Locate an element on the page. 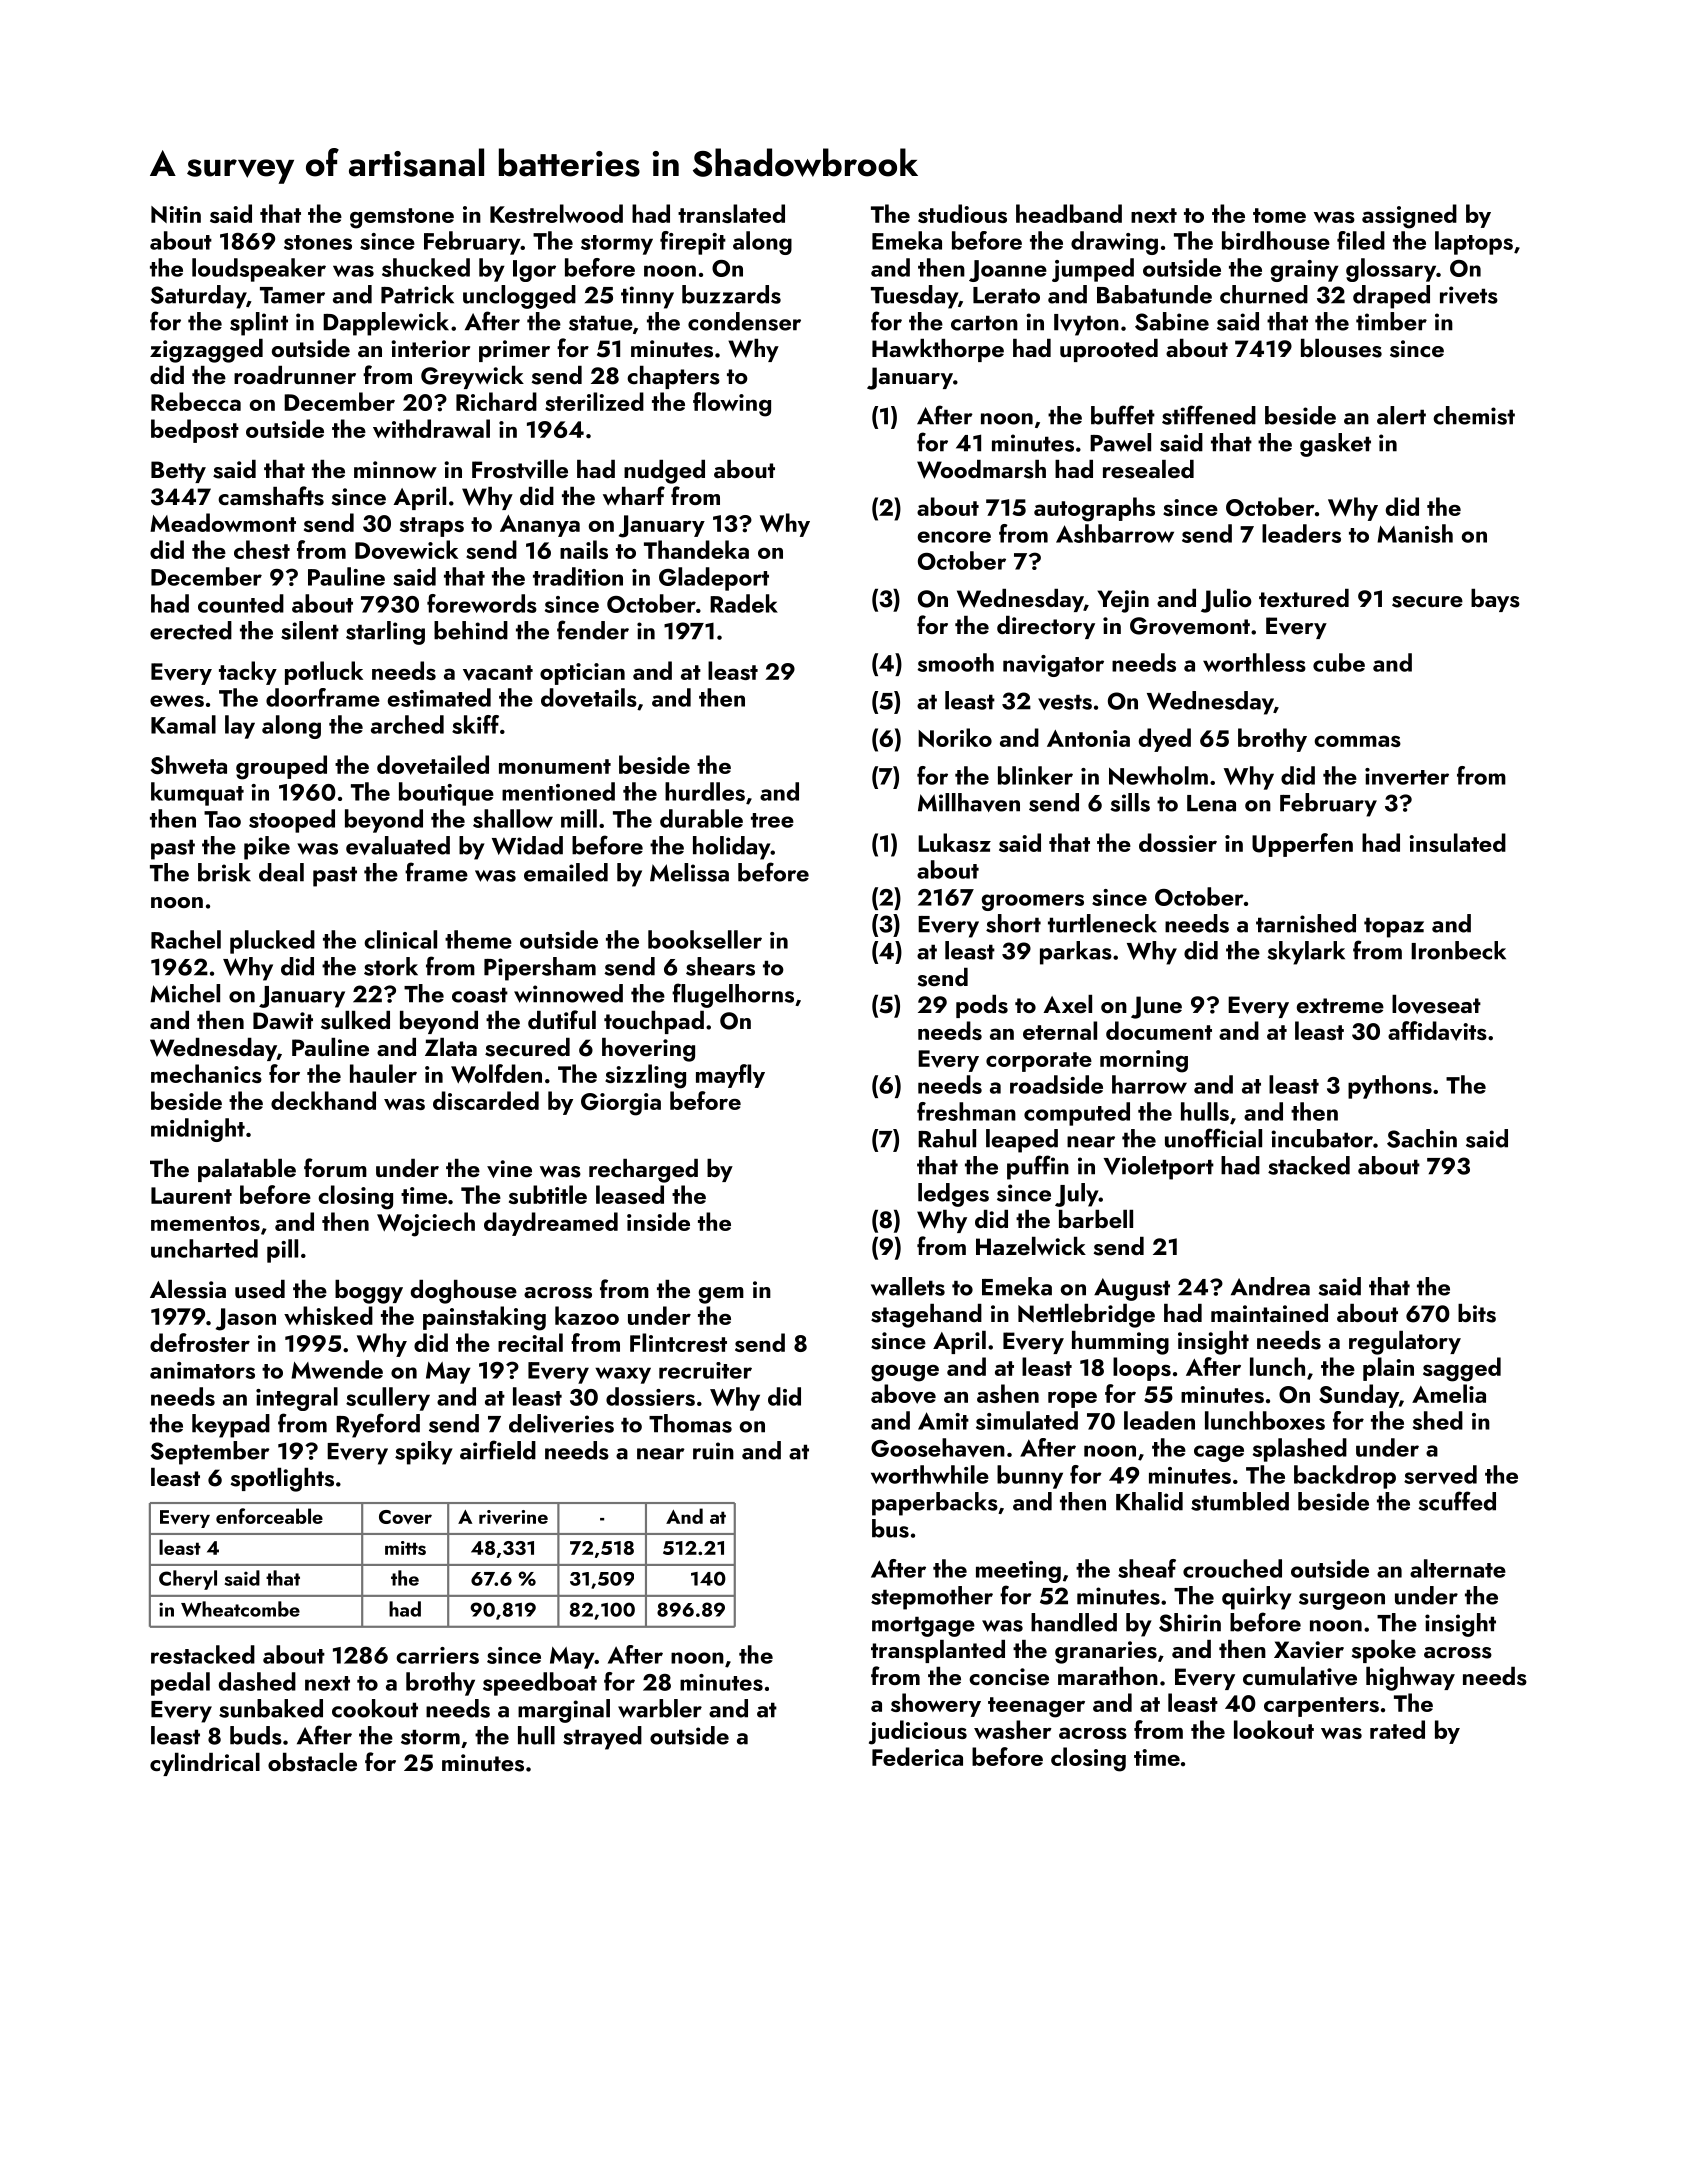 This page has height=2178, width=1683. cylindrical is located at coordinates (205, 1764).
